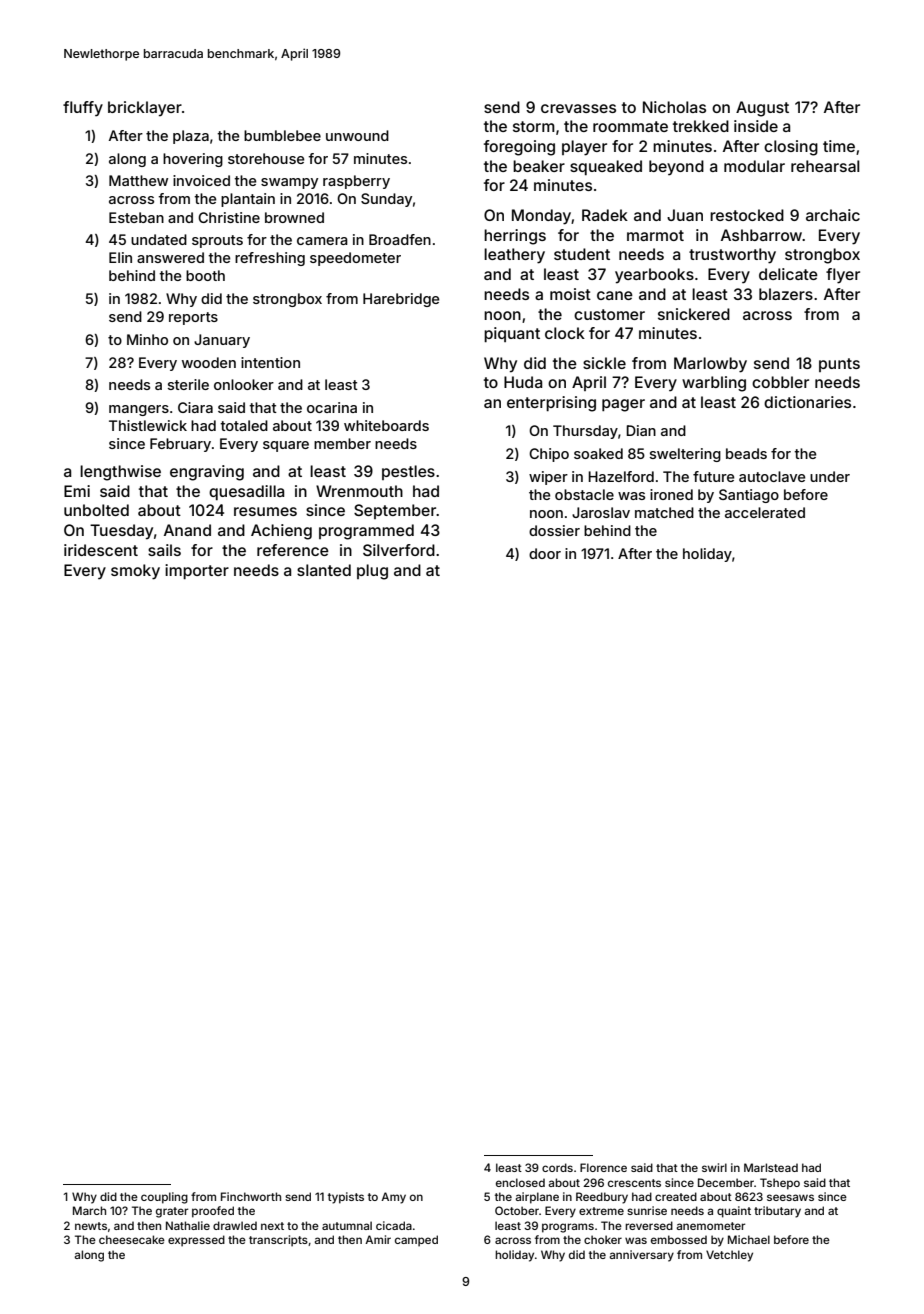  Describe the element at coordinates (830, 476) in the screenshot. I see `under` at that location.
